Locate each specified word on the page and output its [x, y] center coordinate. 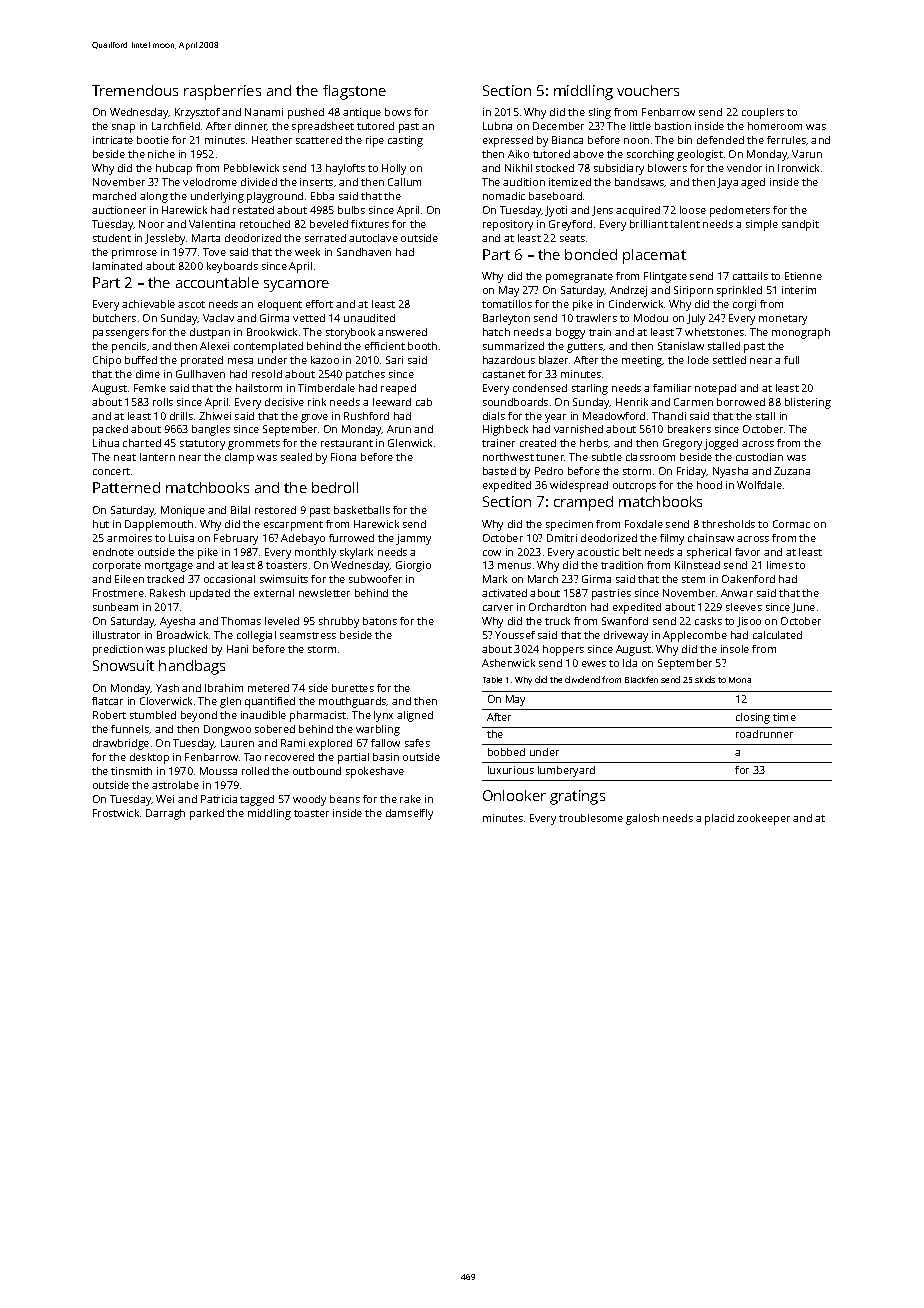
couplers [763, 113]
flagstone [354, 92]
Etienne [803, 276]
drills [181, 416]
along [154, 197]
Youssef [515, 635]
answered [402, 332]
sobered [275, 729]
